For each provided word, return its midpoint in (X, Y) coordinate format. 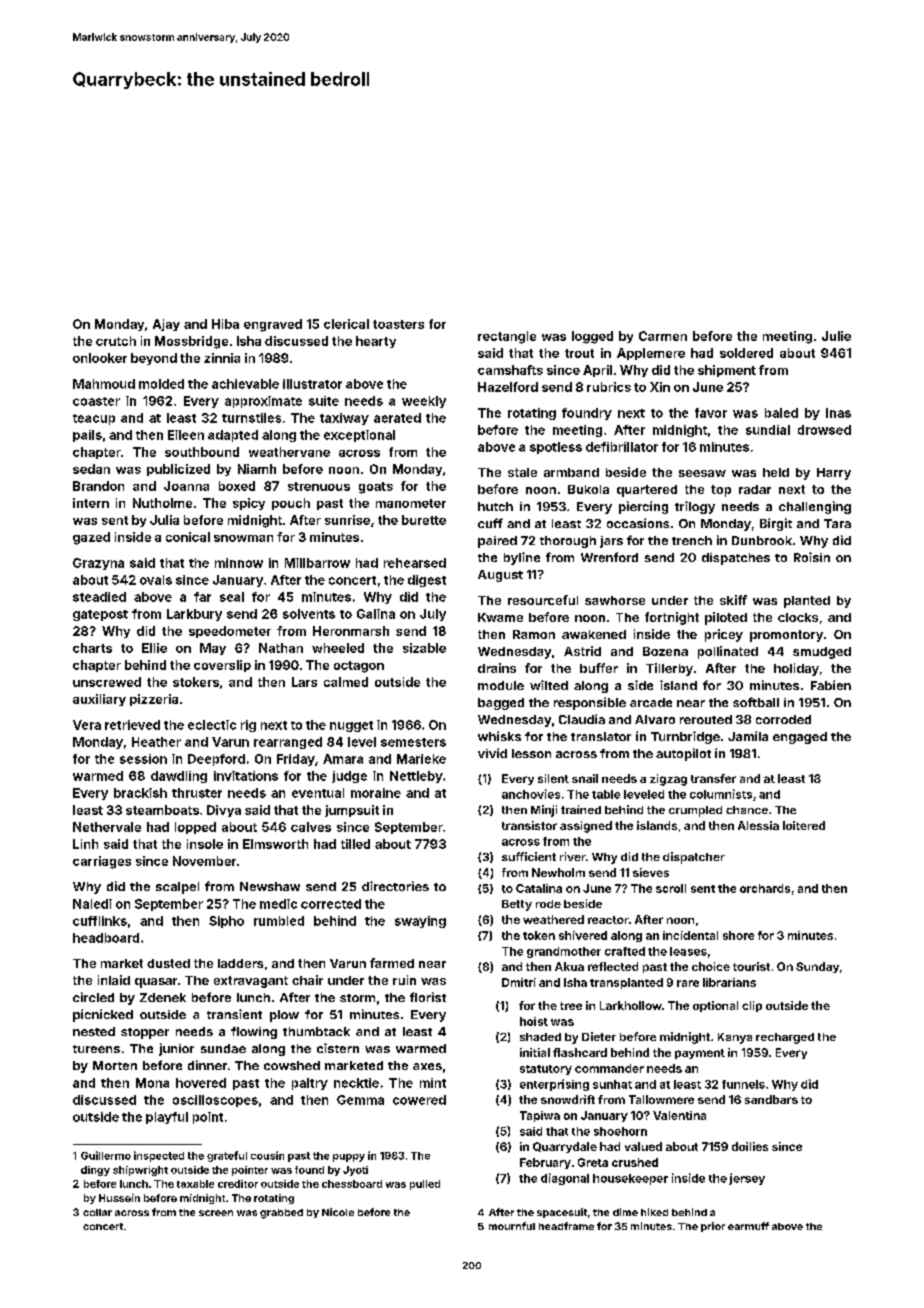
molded (161, 384)
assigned (586, 827)
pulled (425, 1185)
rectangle (507, 337)
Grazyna (98, 564)
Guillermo (106, 1155)
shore (738, 935)
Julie (836, 336)
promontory (786, 636)
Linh (85, 844)
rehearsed (415, 563)
